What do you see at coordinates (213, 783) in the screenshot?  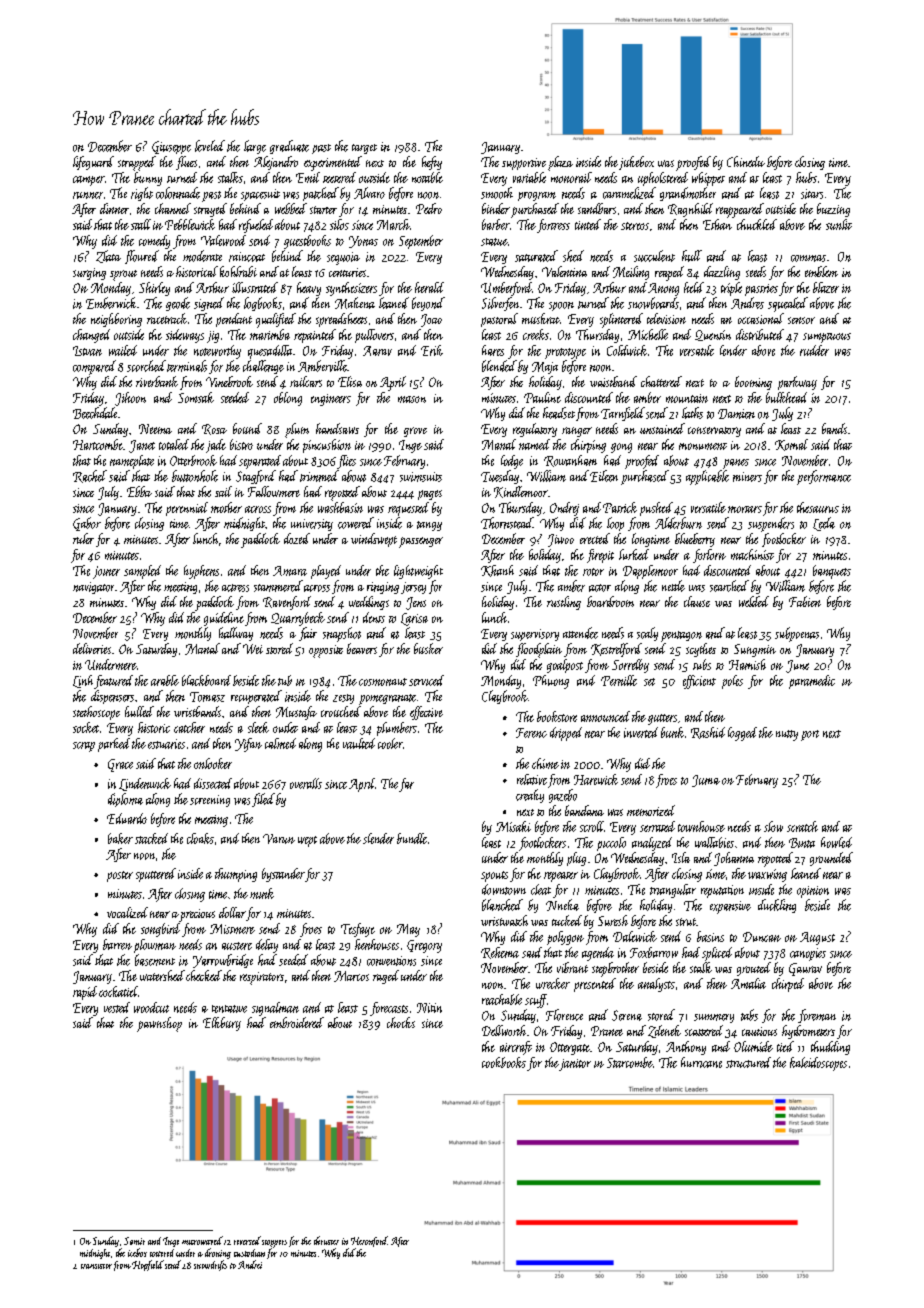 I see `dissected` at bounding box center [213, 783].
